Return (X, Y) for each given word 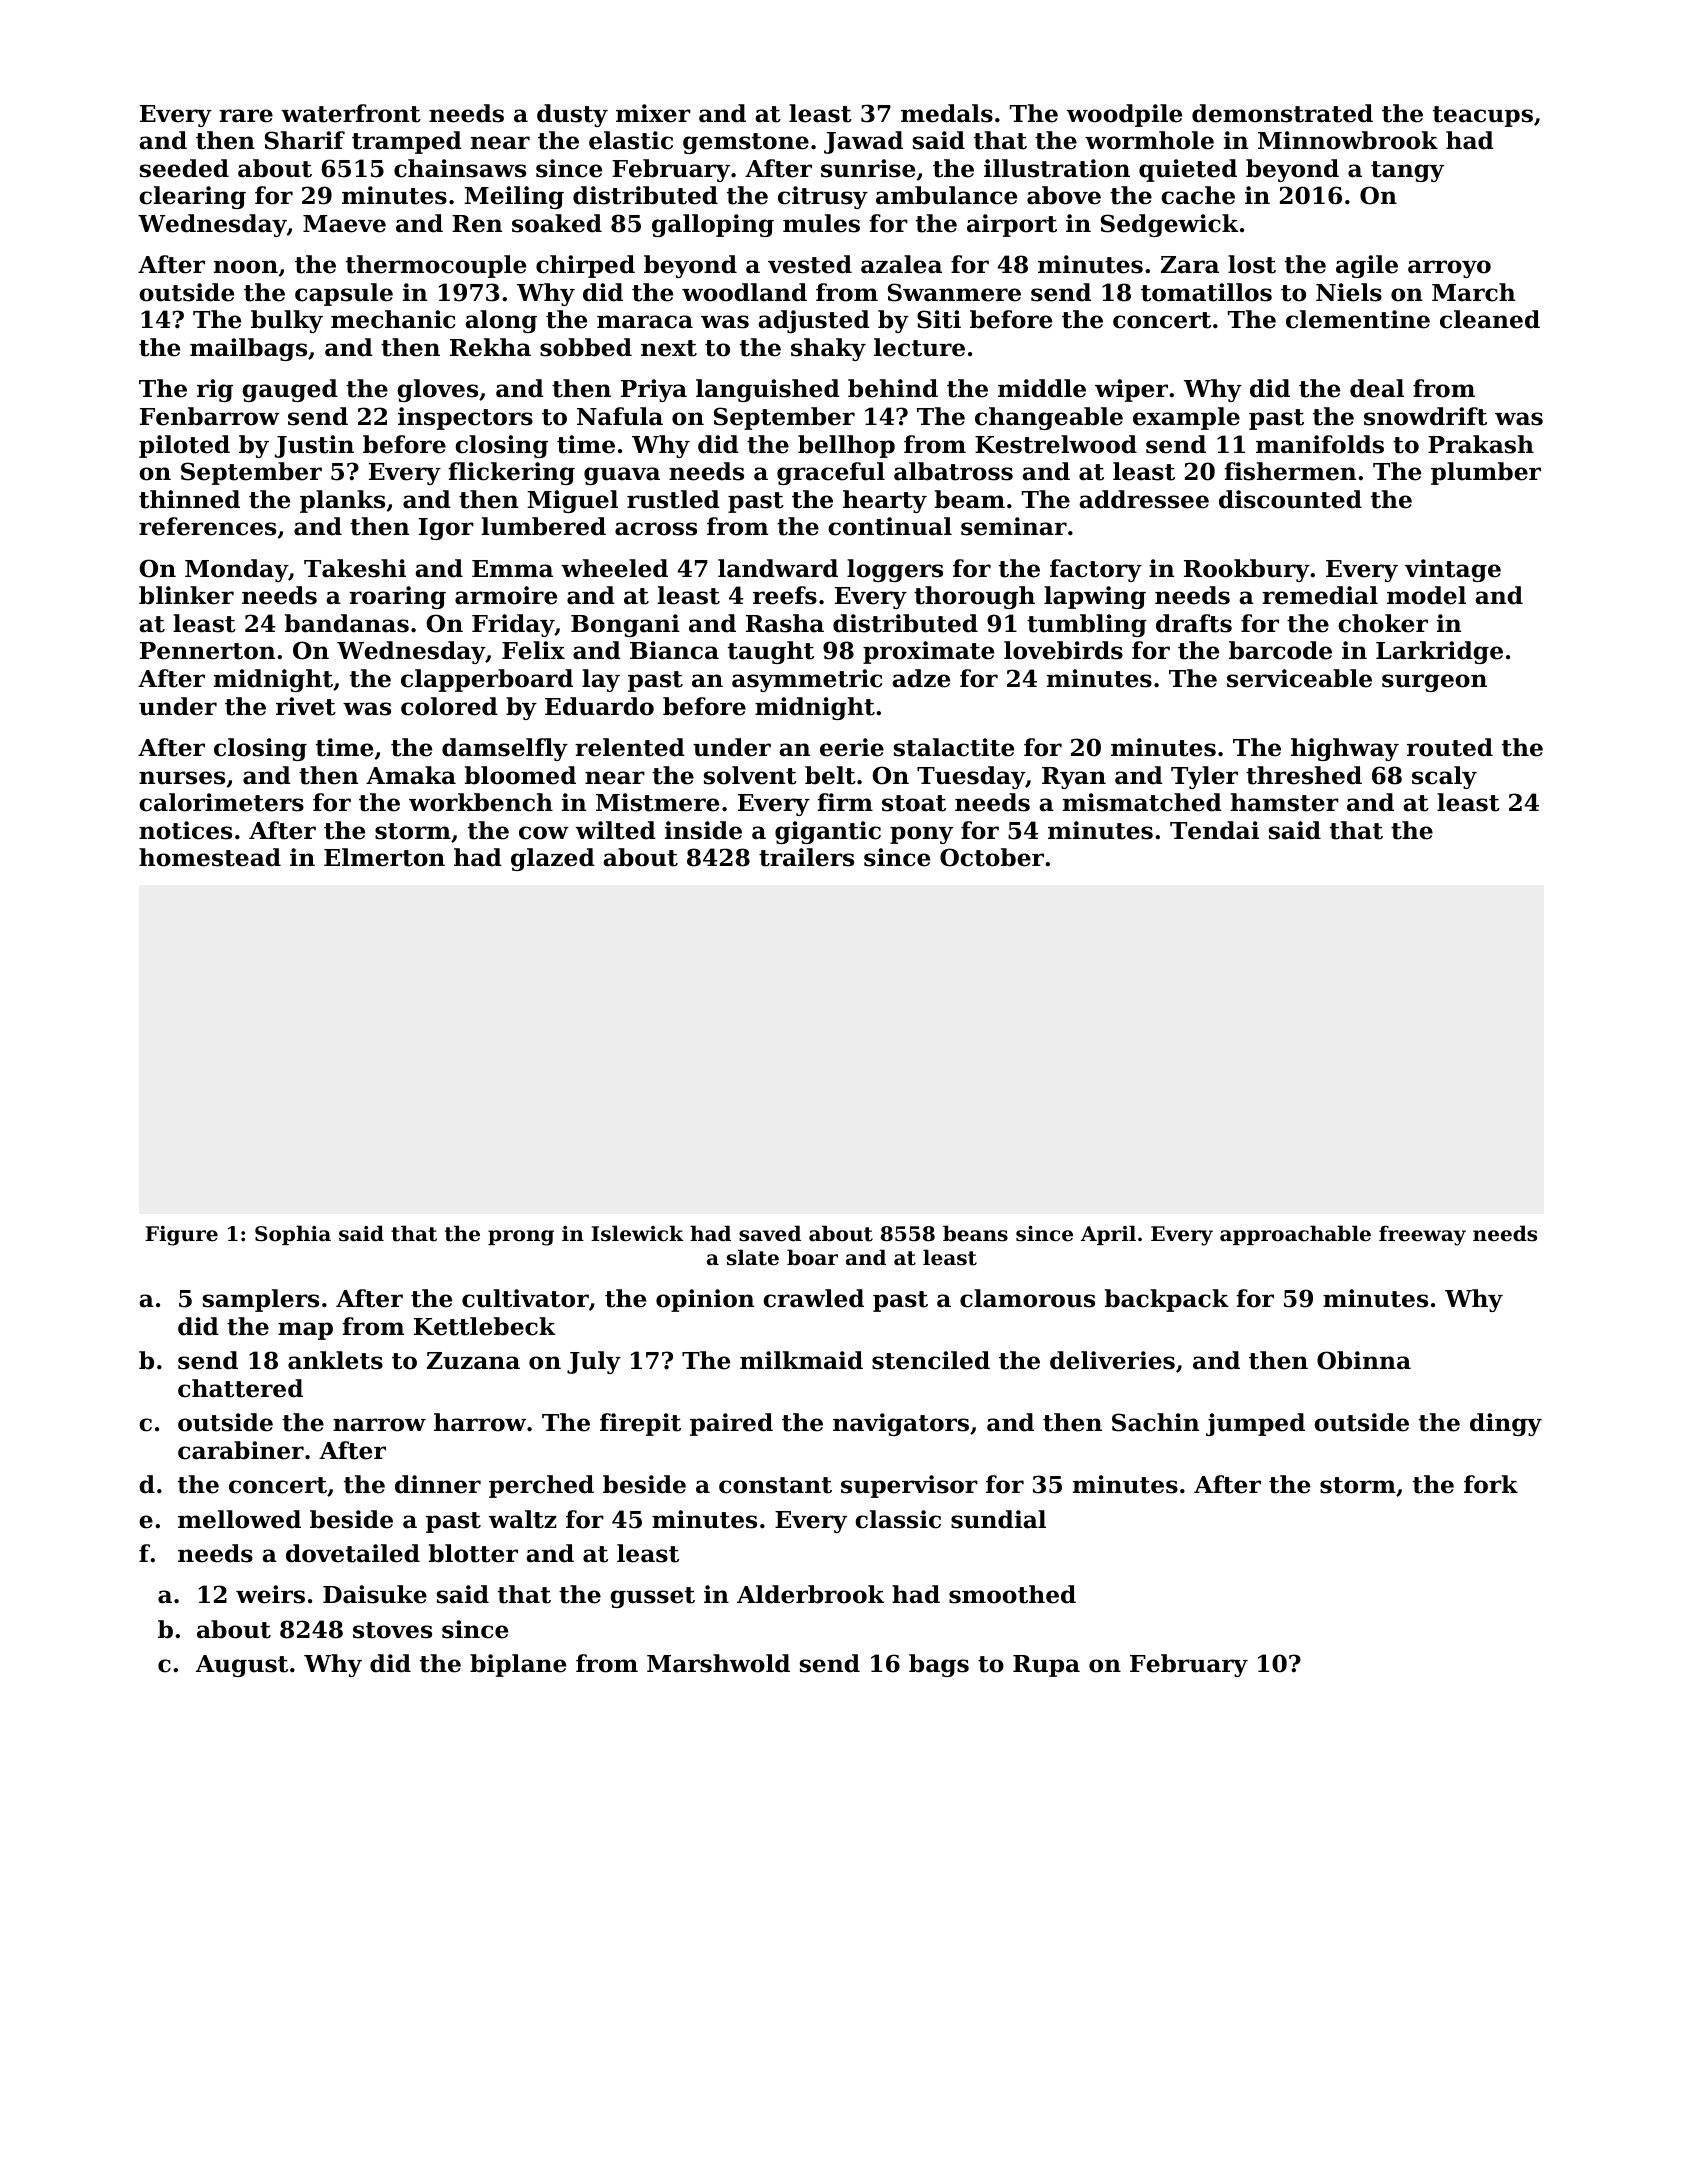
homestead (210, 857)
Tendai (1214, 830)
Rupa (1046, 1666)
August (242, 1666)
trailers (806, 857)
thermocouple (436, 266)
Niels (1349, 292)
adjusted (814, 321)
